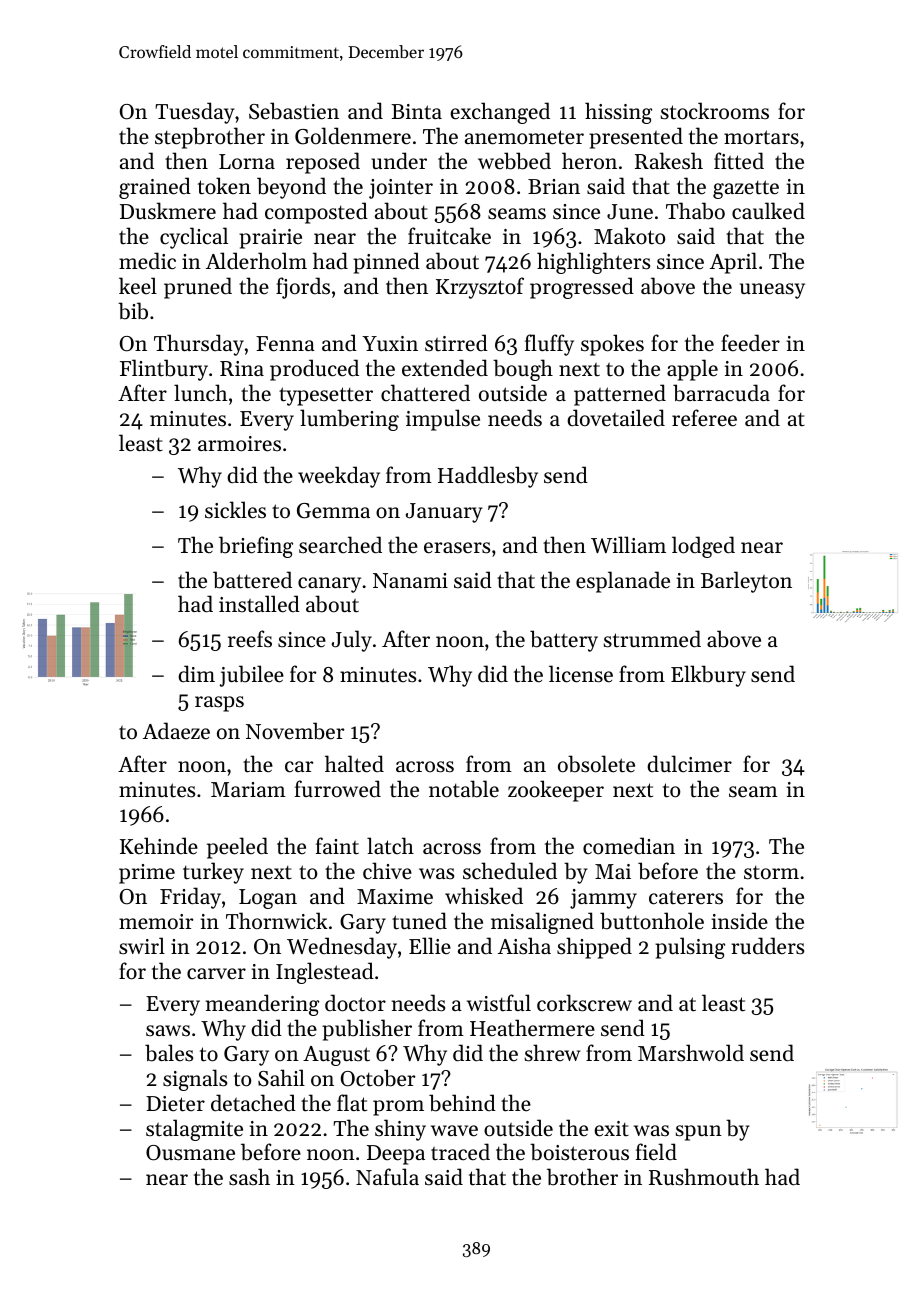 This screenshot has height=1311, width=924. Describe the element at coordinates (416, 112) in the screenshot. I see `Binta` at that location.
